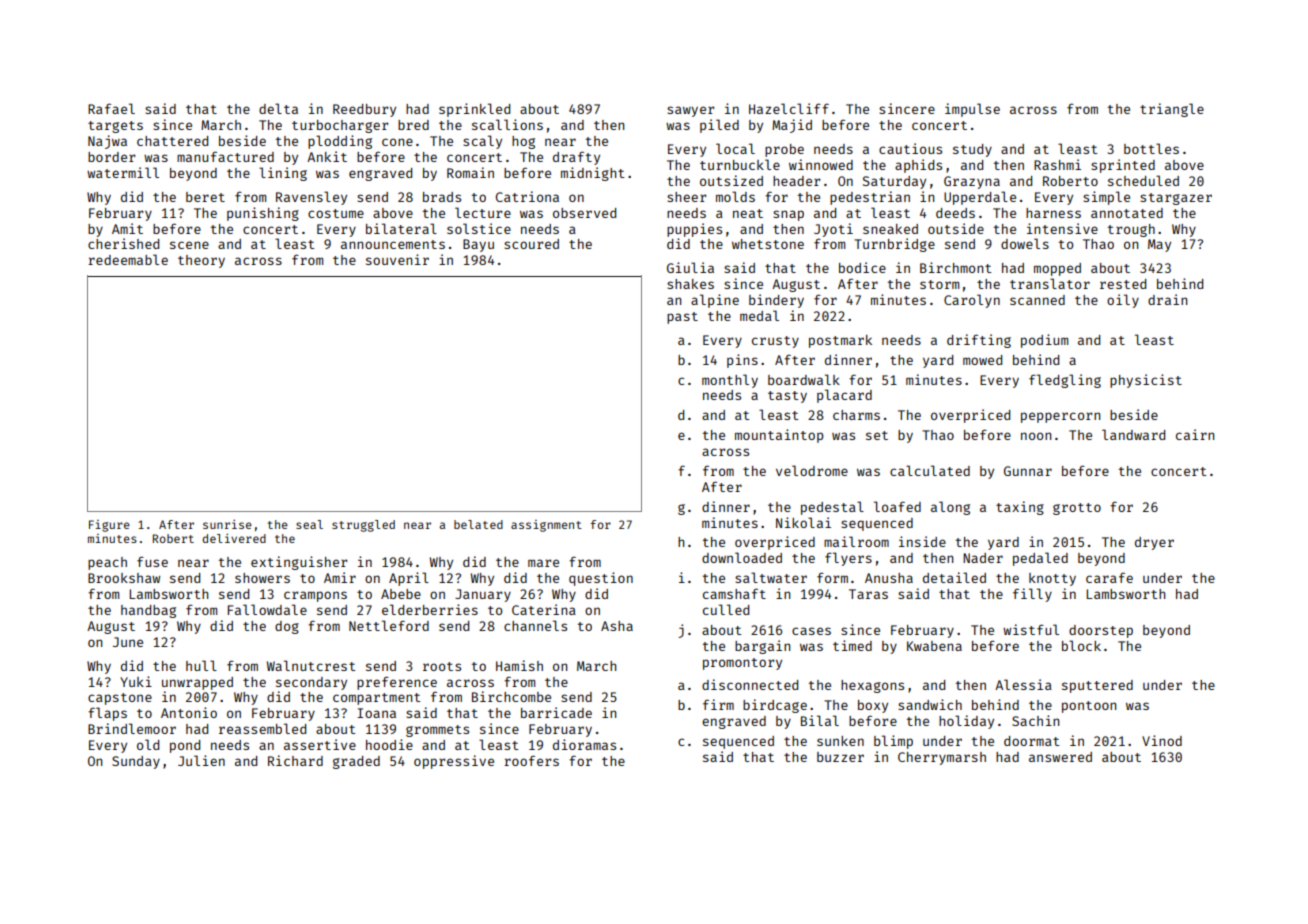 This screenshot has width=1308, height=924. What do you see at coordinates (1172, 110) in the screenshot?
I see `triangle` at bounding box center [1172, 110].
